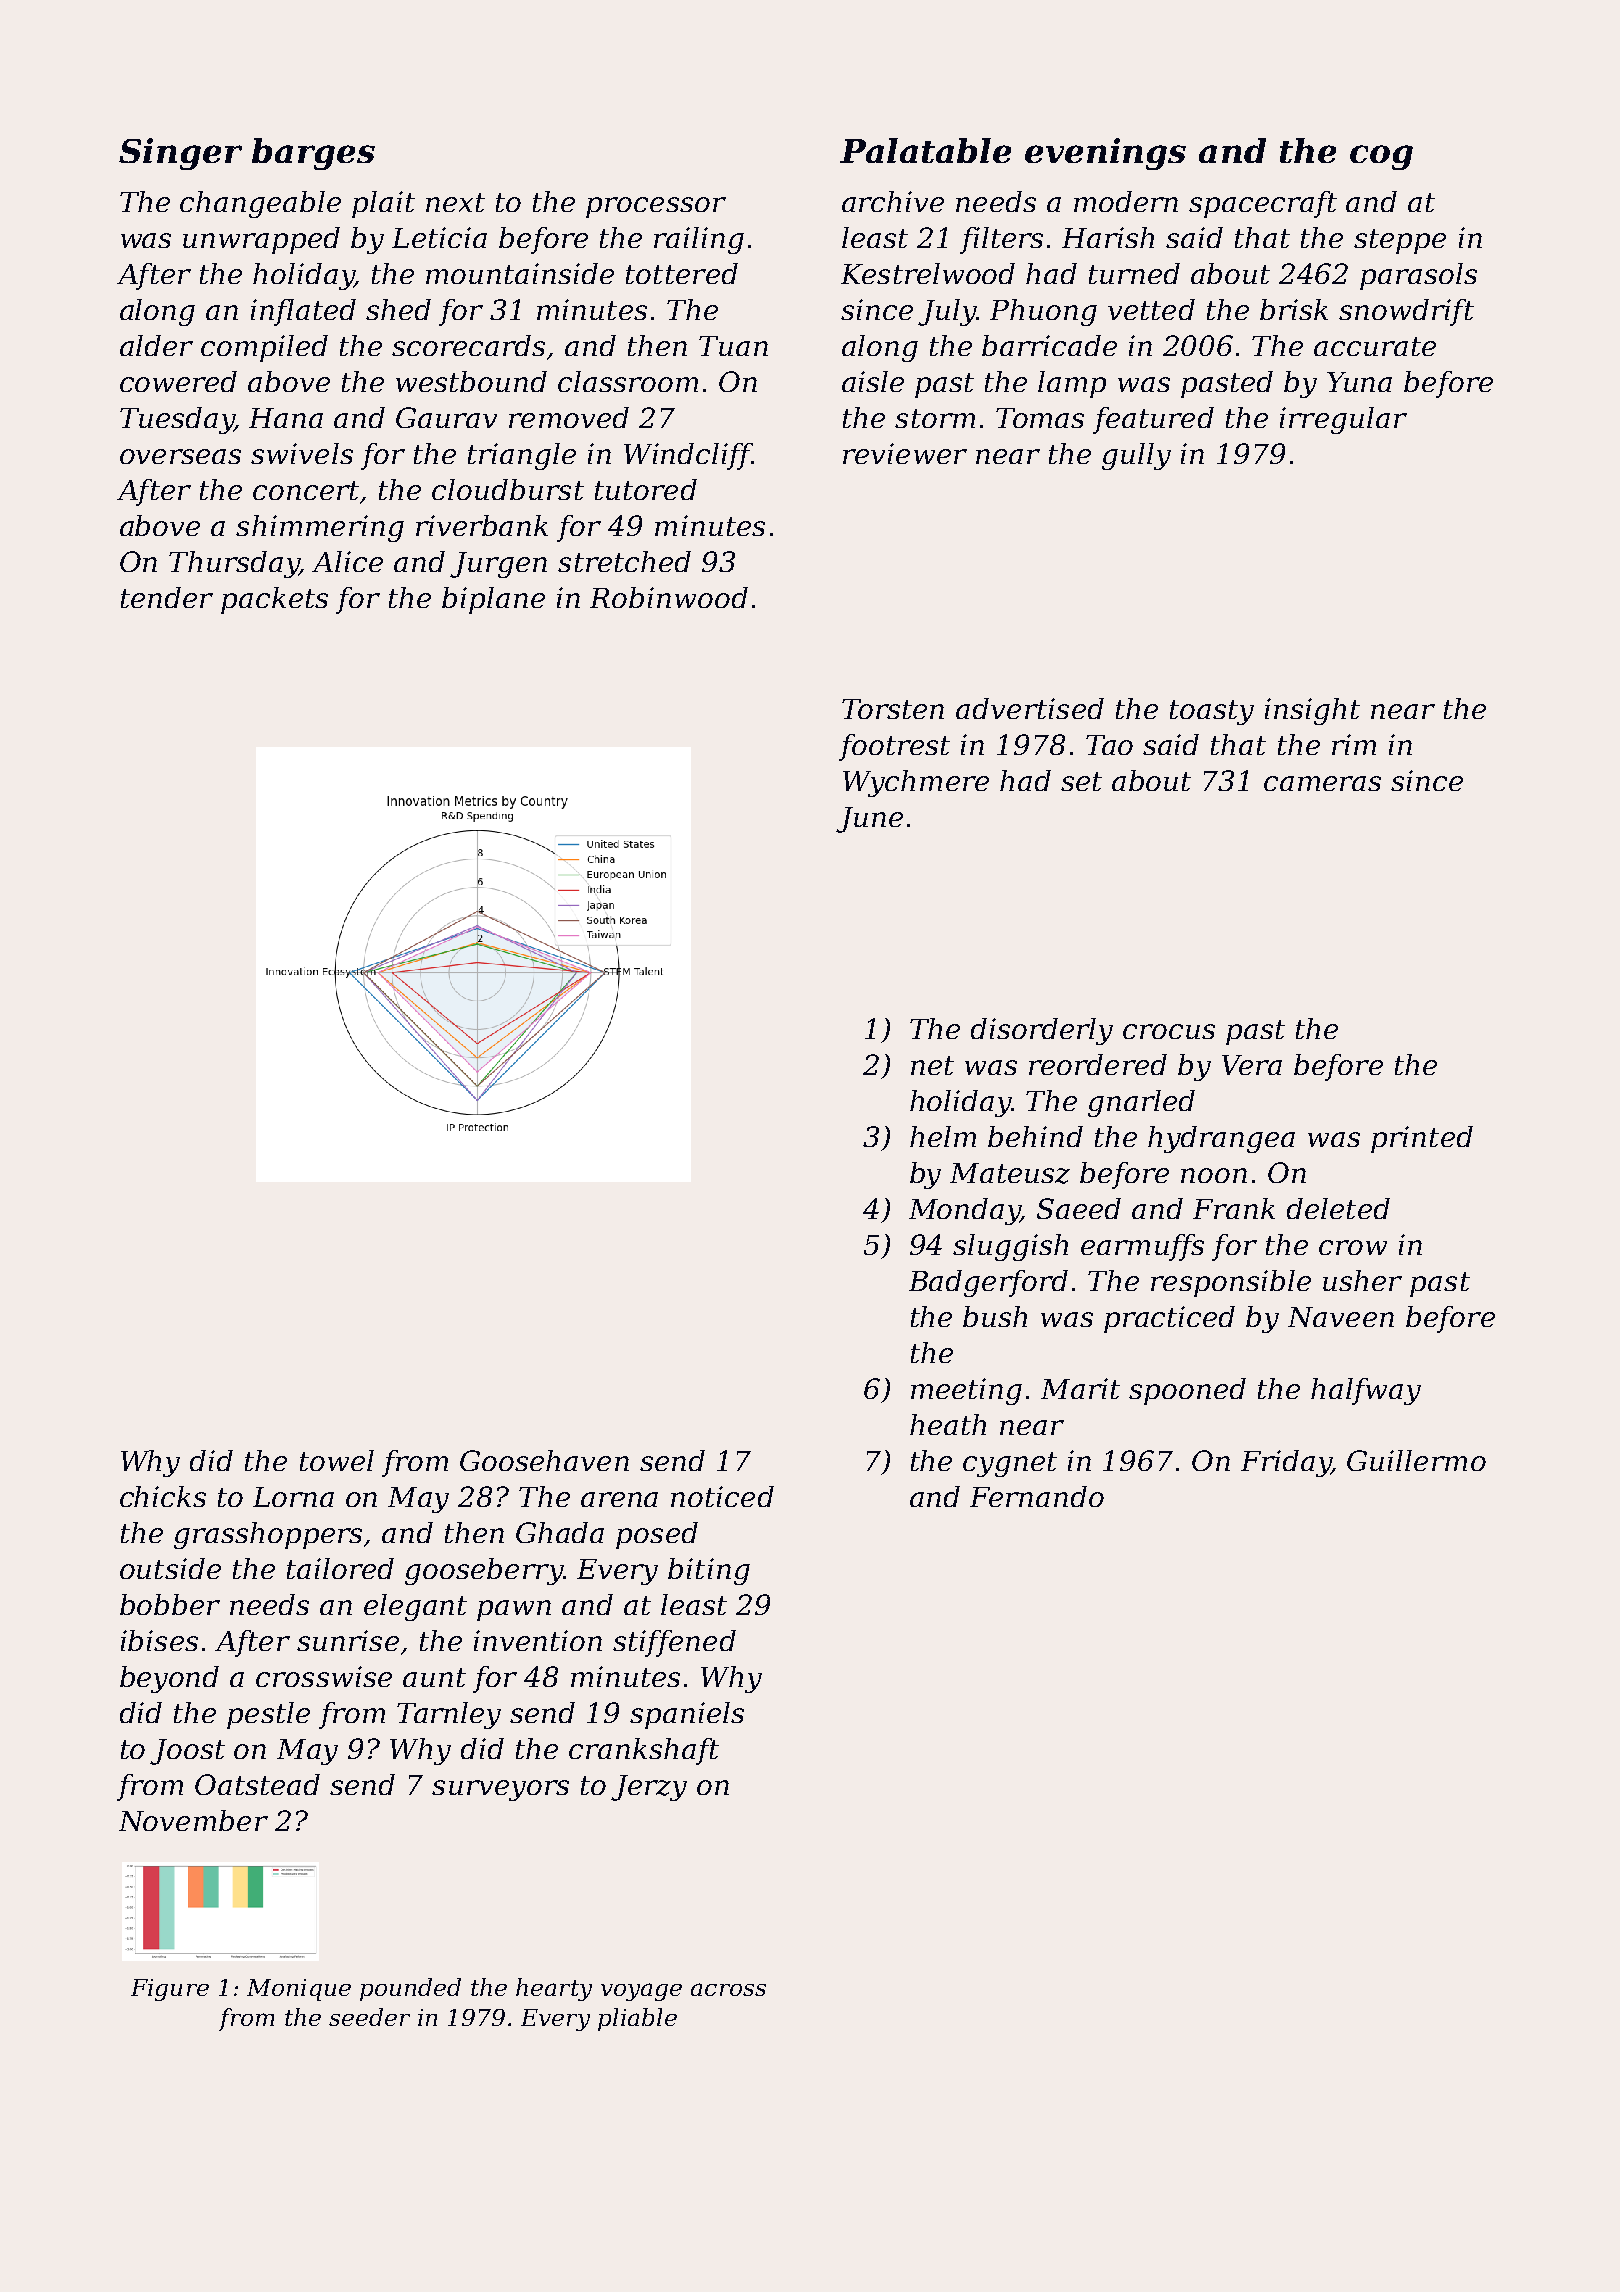  What do you see at coordinates (337, 1460) in the screenshot?
I see `towel` at bounding box center [337, 1460].
